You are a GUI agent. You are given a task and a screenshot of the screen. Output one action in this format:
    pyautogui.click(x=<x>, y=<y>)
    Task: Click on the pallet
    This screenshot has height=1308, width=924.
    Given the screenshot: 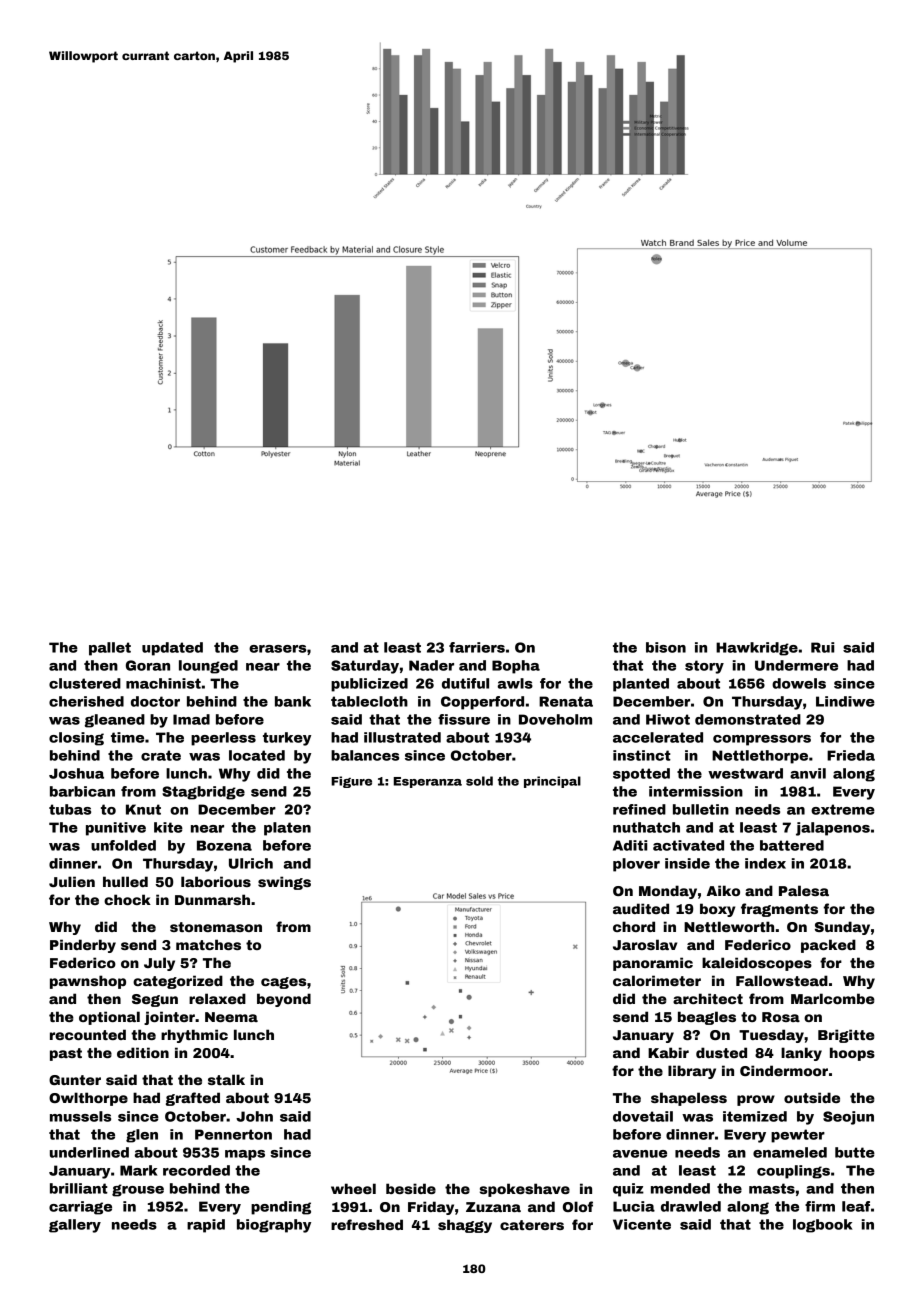 What is the action you would take?
    pyautogui.click(x=110, y=649)
